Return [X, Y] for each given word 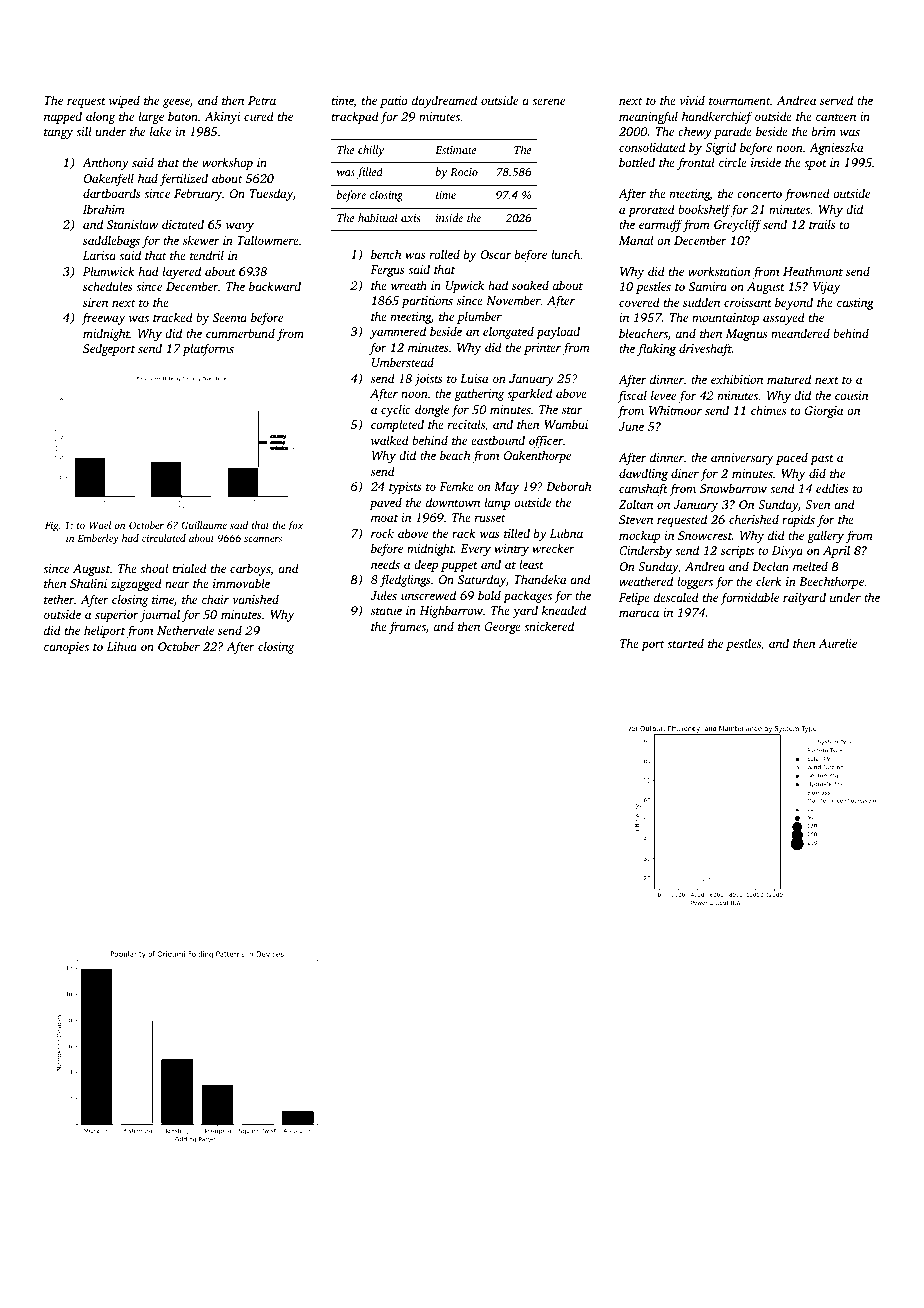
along [100, 117]
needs [385, 564]
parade [733, 132]
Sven [817, 504]
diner [685, 473]
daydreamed [444, 101]
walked [390, 440]
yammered [398, 332]
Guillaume [204, 525]
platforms [208, 349]
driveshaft [705, 349]
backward [275, 286]
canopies [66, 648]
